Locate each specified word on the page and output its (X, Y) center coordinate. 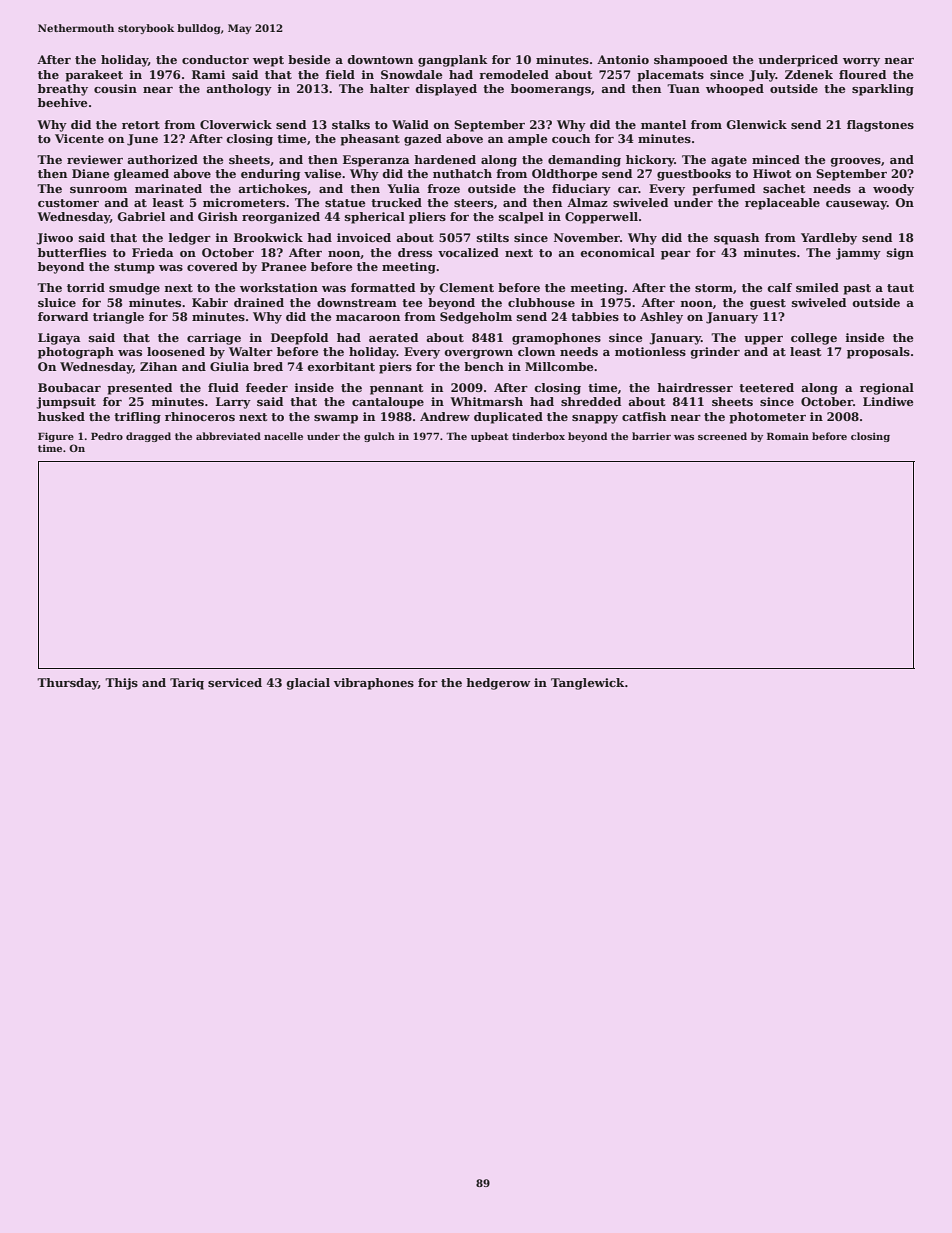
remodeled (514, 74)
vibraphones (374, 684)
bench (484, 366)
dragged (148, 437)
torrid (86, 287)
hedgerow (498, 684)
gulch (379, 437)
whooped (735, 90)
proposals (878, 353)
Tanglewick (588, 684)
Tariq (187, 684)
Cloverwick (236, 124)
